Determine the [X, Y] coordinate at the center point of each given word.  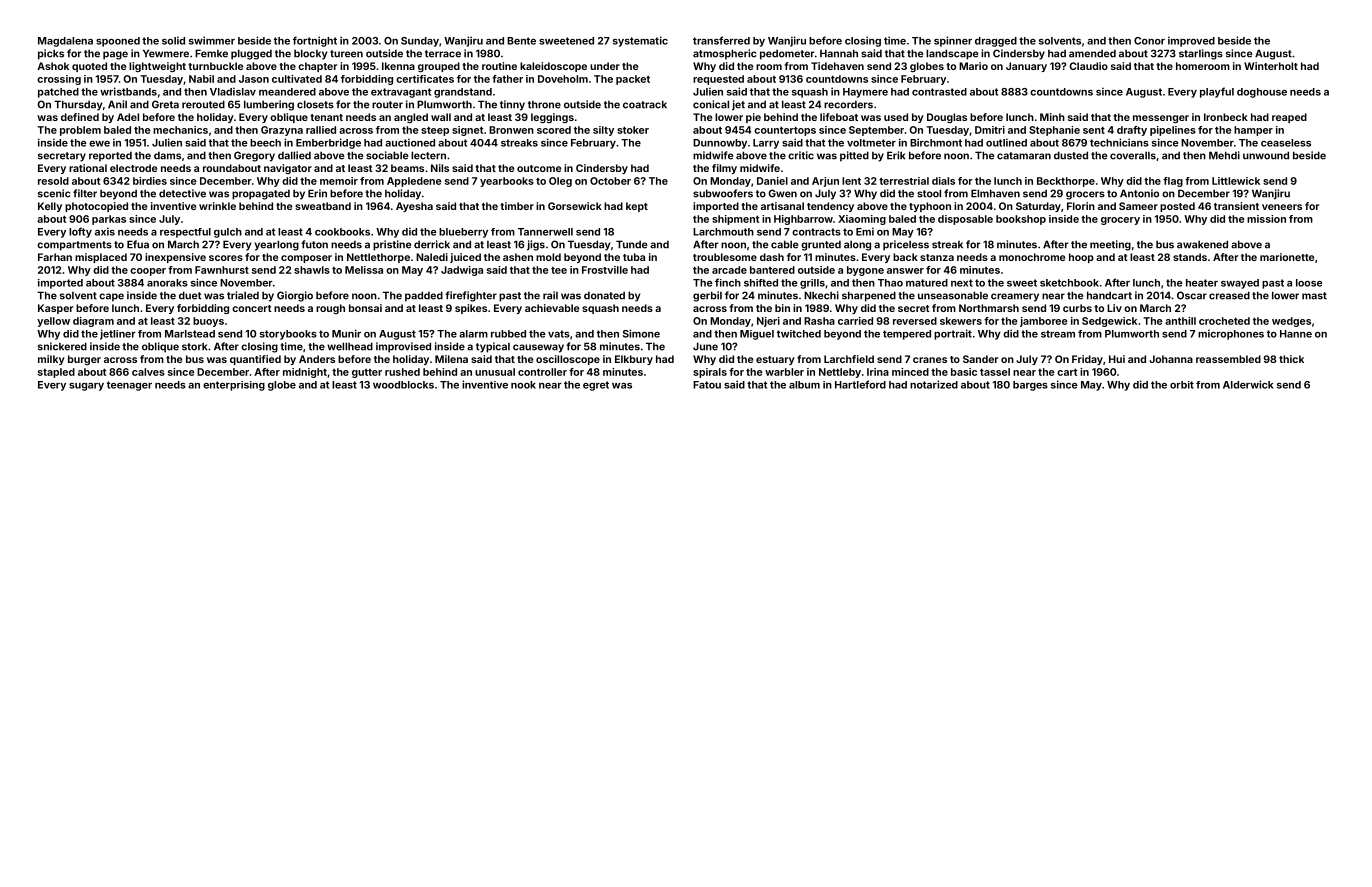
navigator [288, 169]
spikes [471, 309]
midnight [305, 373]
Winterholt [1271, 66]
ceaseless [1286, 143]
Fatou [707, 385]
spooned [118, 42]
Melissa [364, 270]
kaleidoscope [553, 67]
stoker [633, 130]
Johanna [1171, 359]
